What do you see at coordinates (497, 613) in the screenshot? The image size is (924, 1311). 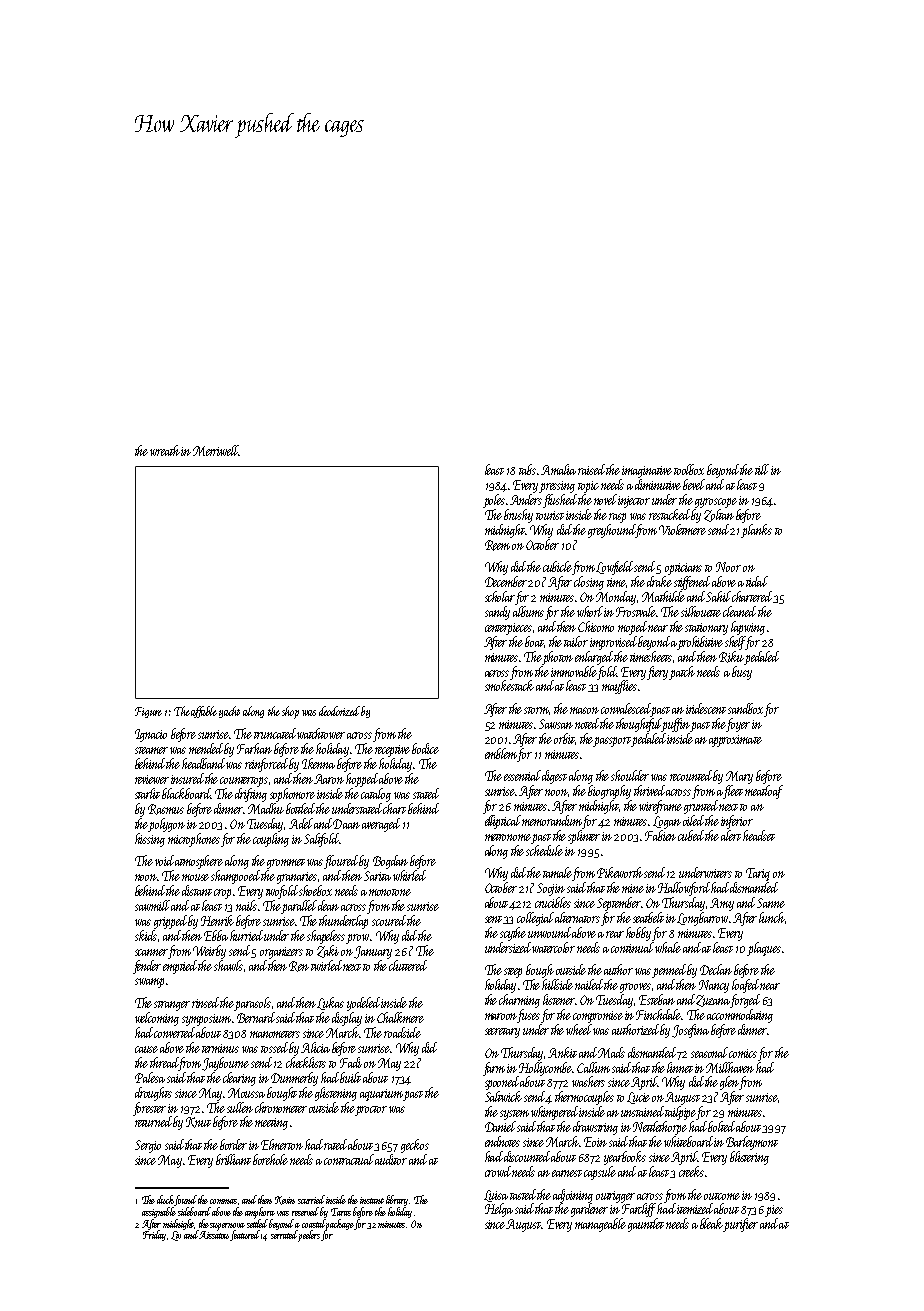 I see `sandy` at bounding box center [497, 613].
